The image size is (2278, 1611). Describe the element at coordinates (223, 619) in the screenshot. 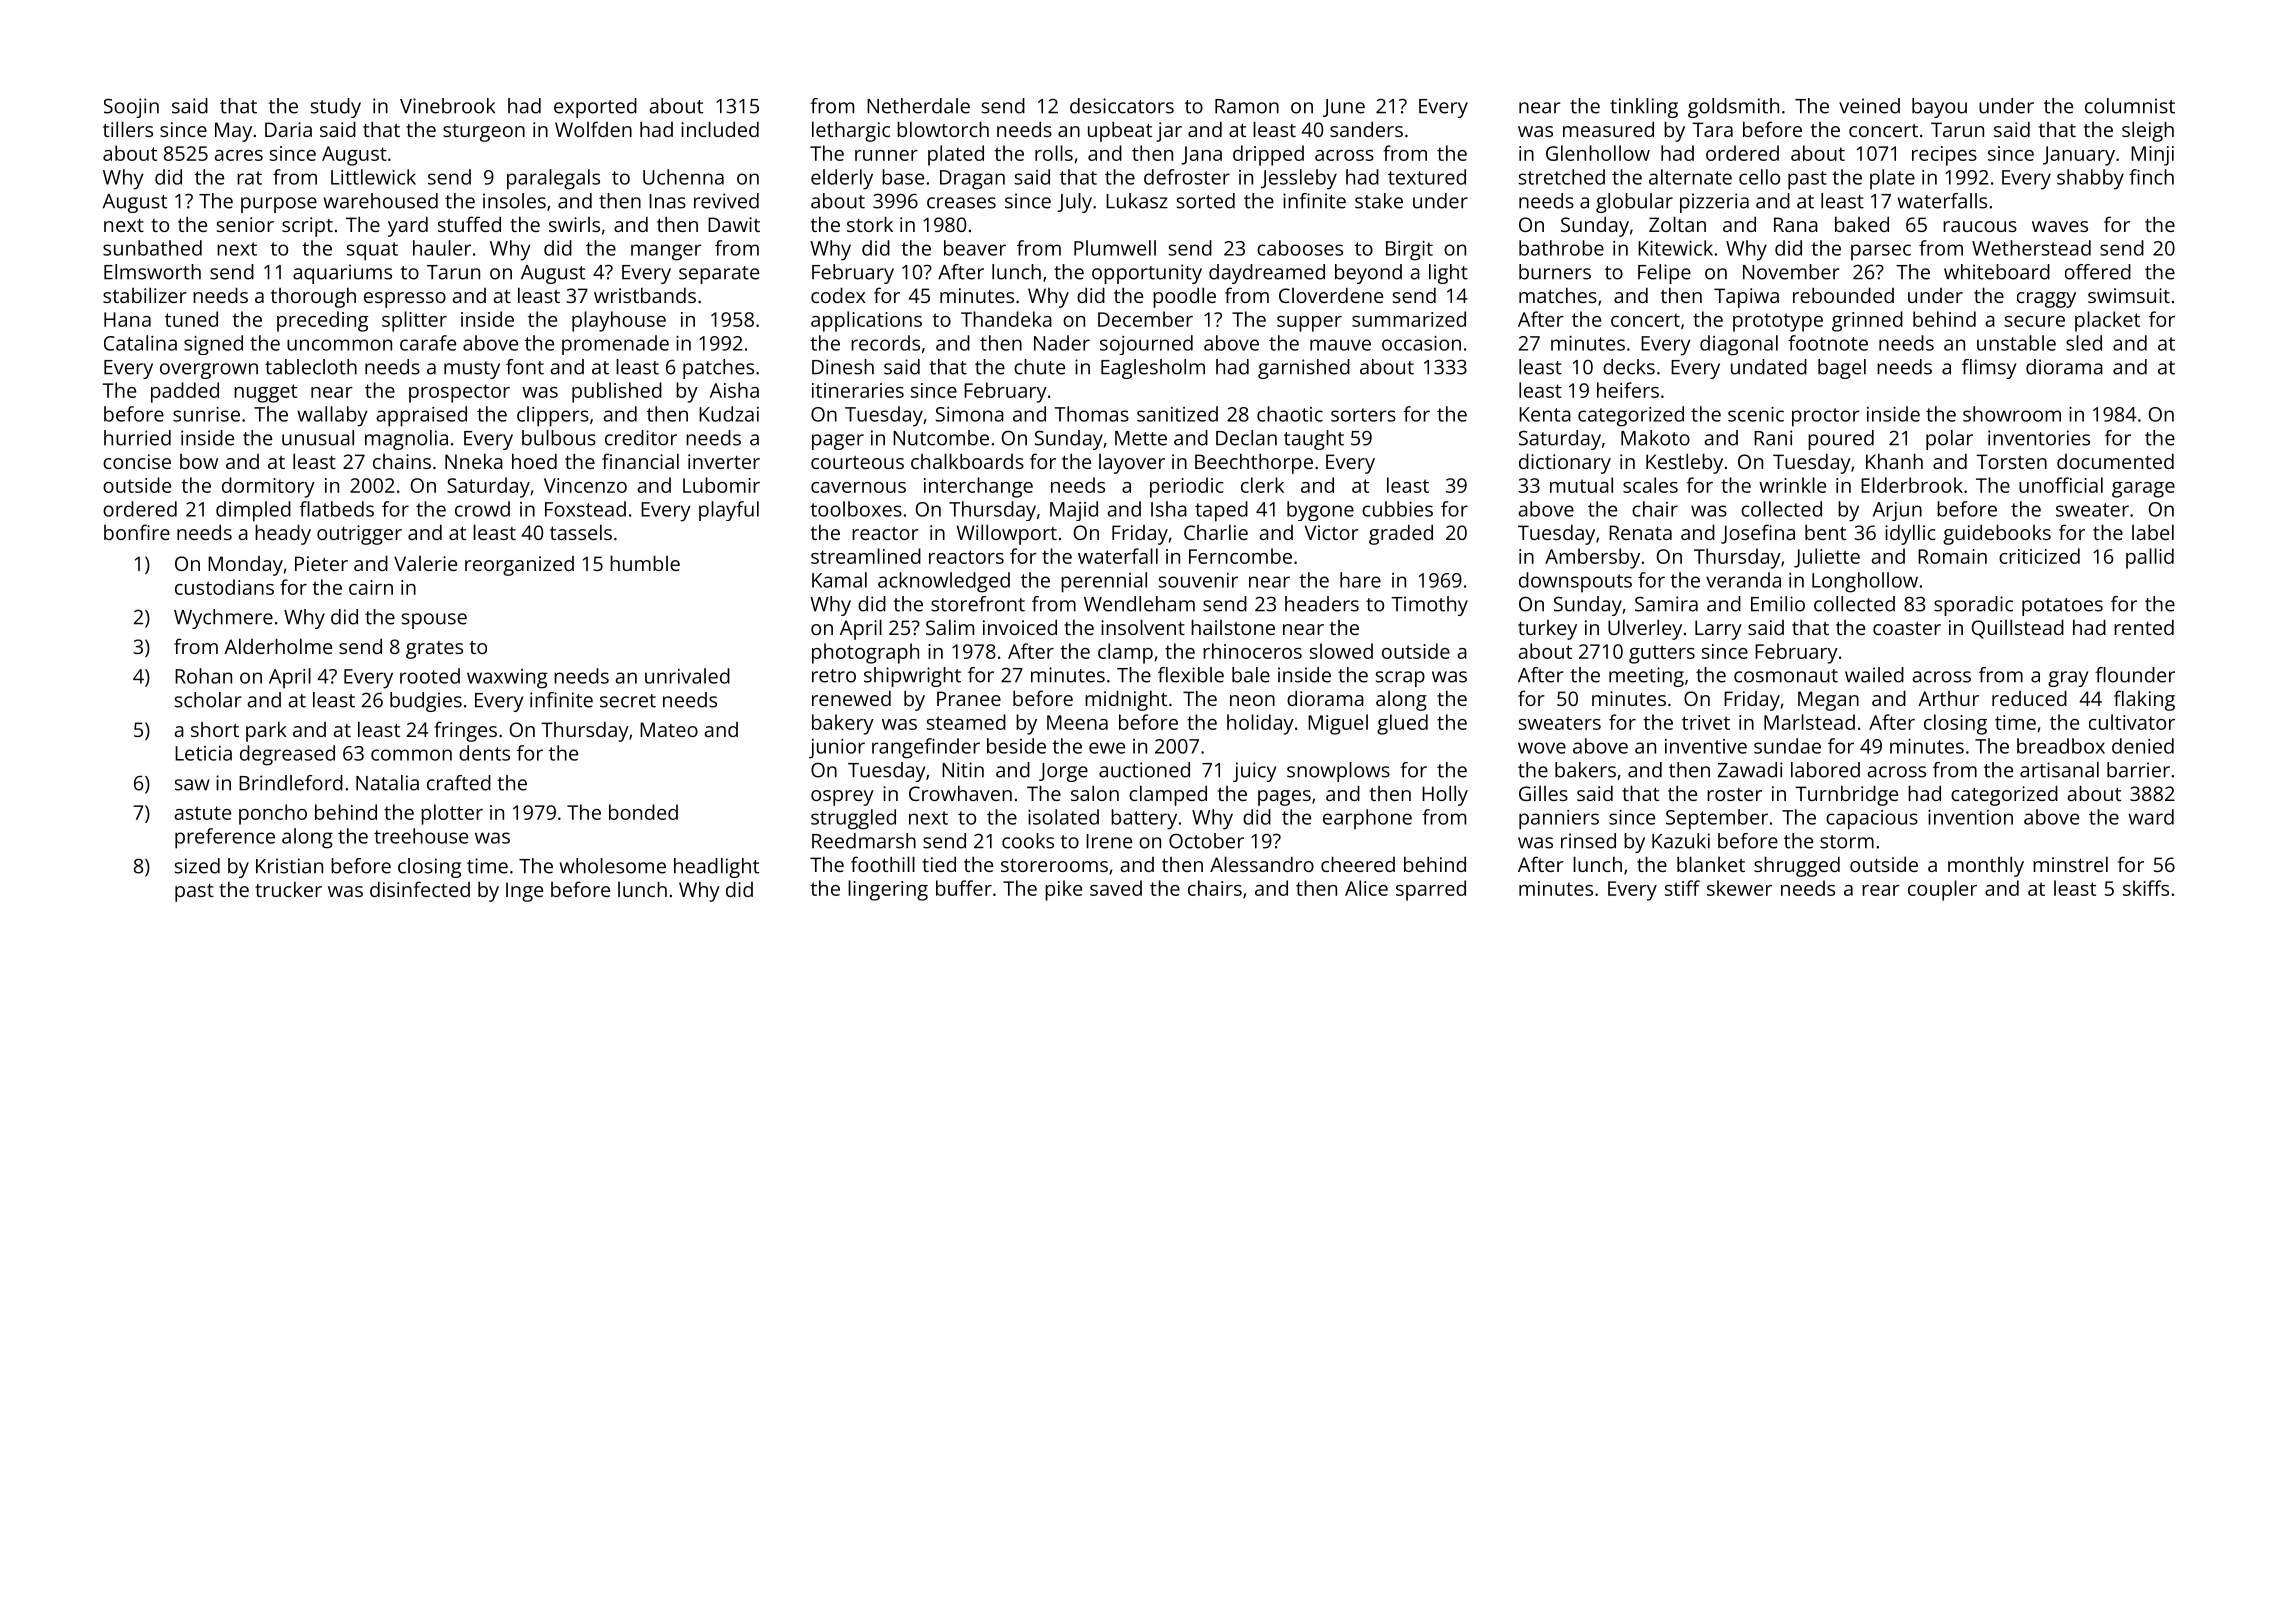

I see `Wychmere` at that location.
